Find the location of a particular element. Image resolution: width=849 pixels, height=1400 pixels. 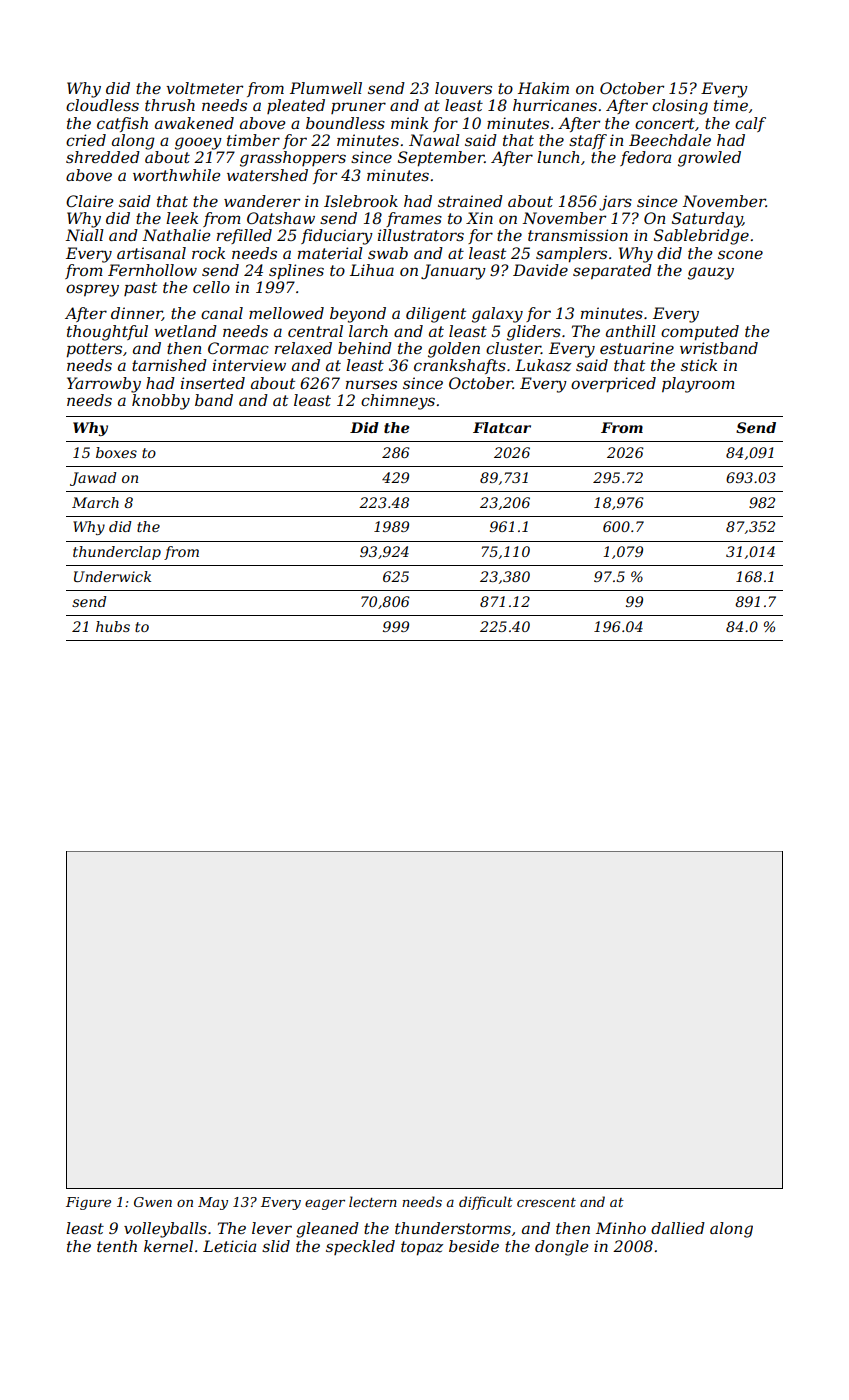

hubs is located at coordinates (113, 626).
